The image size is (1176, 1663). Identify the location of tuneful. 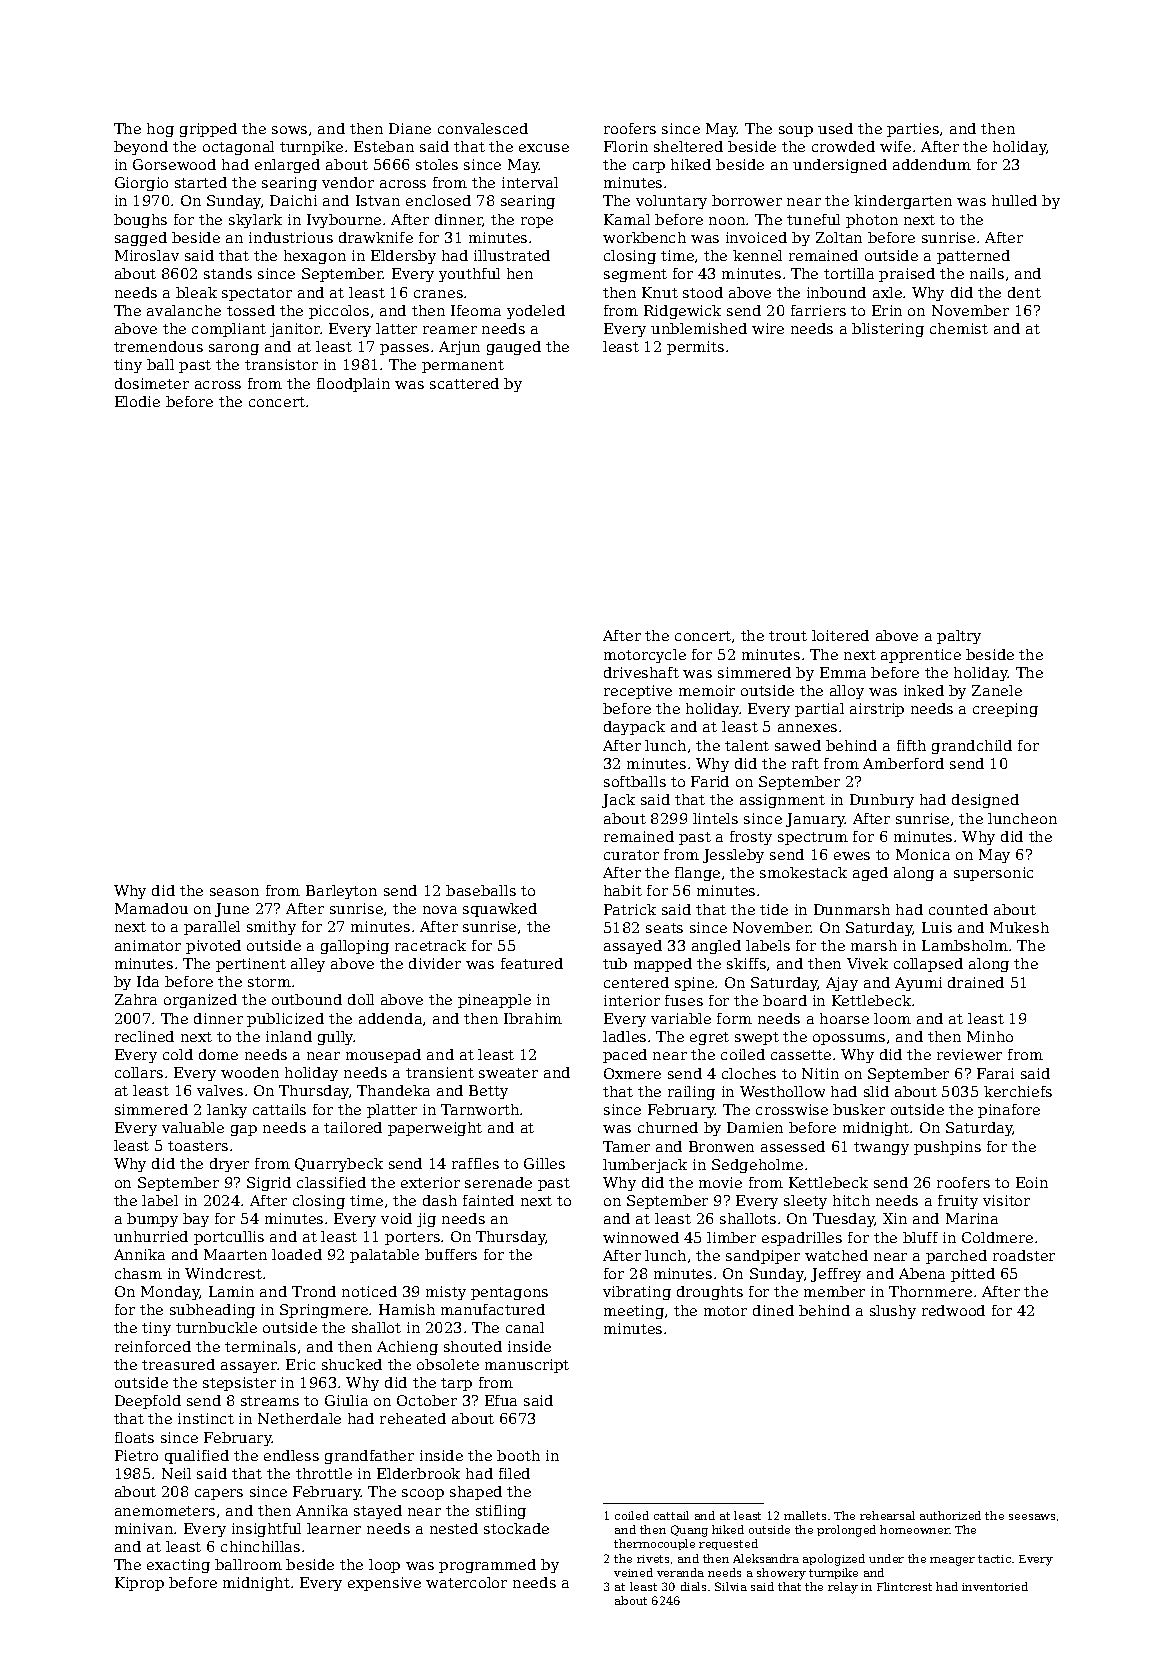
(813, 219).
